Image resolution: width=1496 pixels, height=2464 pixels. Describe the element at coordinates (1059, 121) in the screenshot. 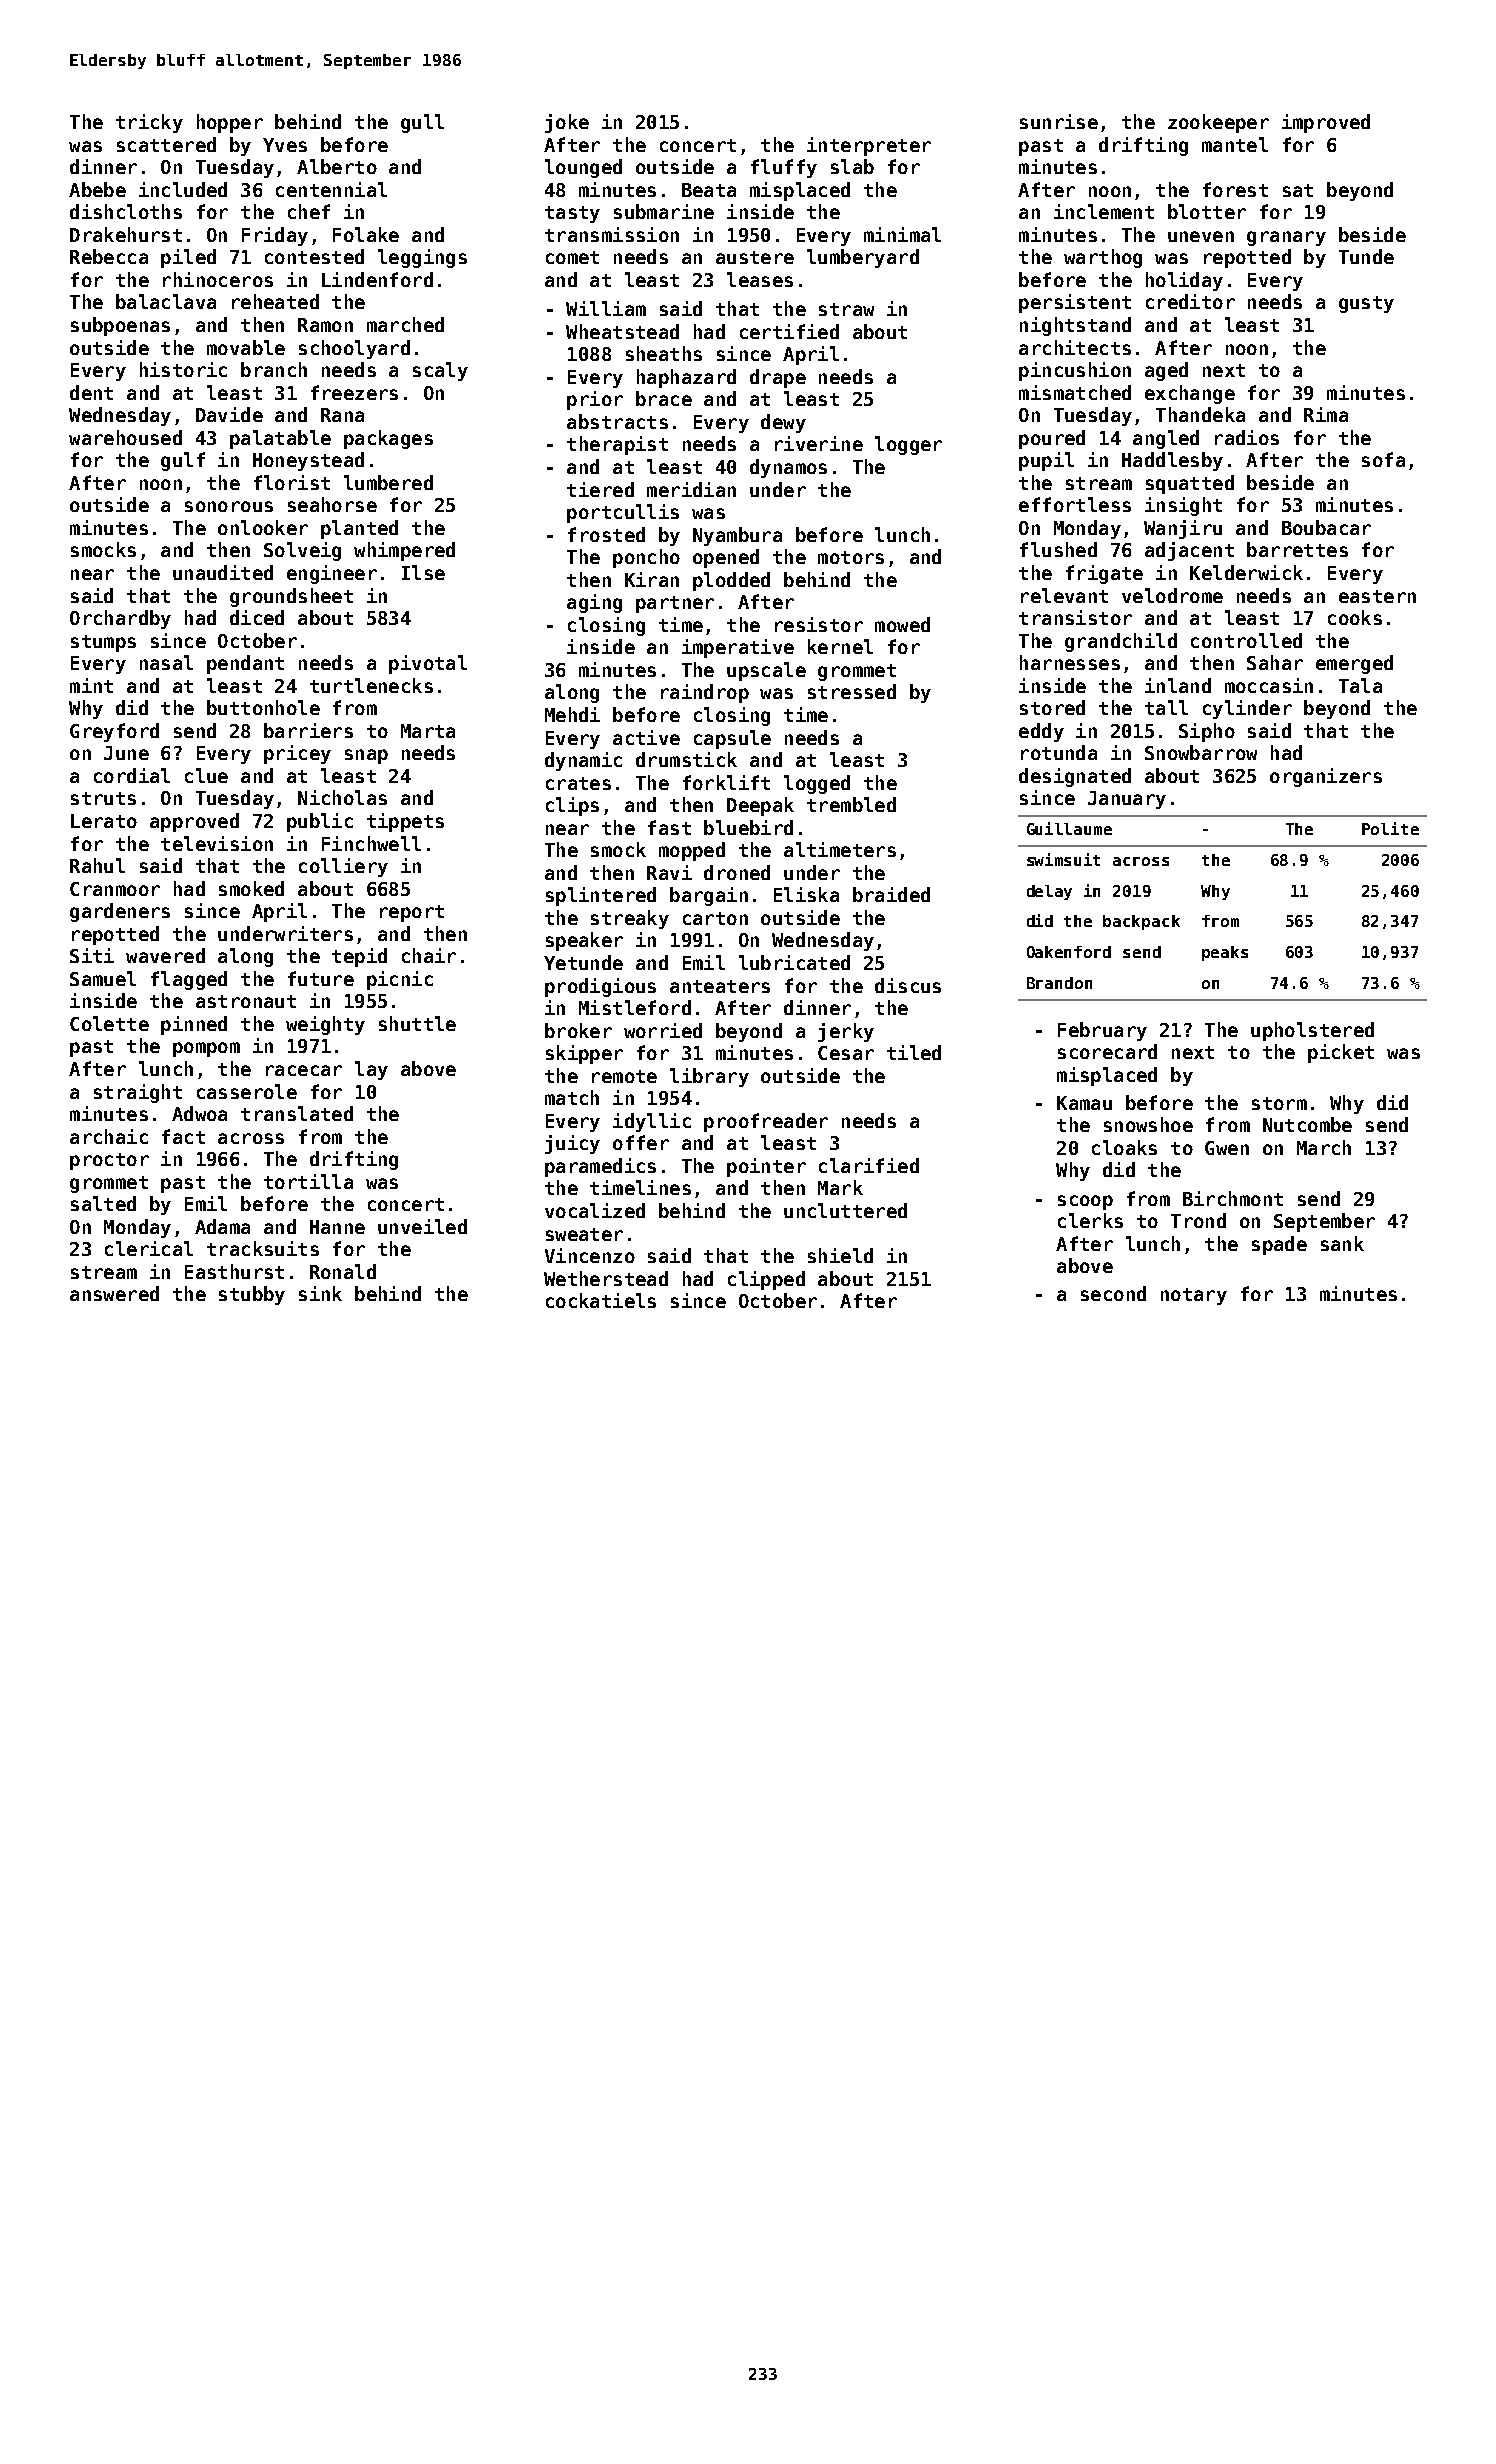

I see `sunrise` at that location.
